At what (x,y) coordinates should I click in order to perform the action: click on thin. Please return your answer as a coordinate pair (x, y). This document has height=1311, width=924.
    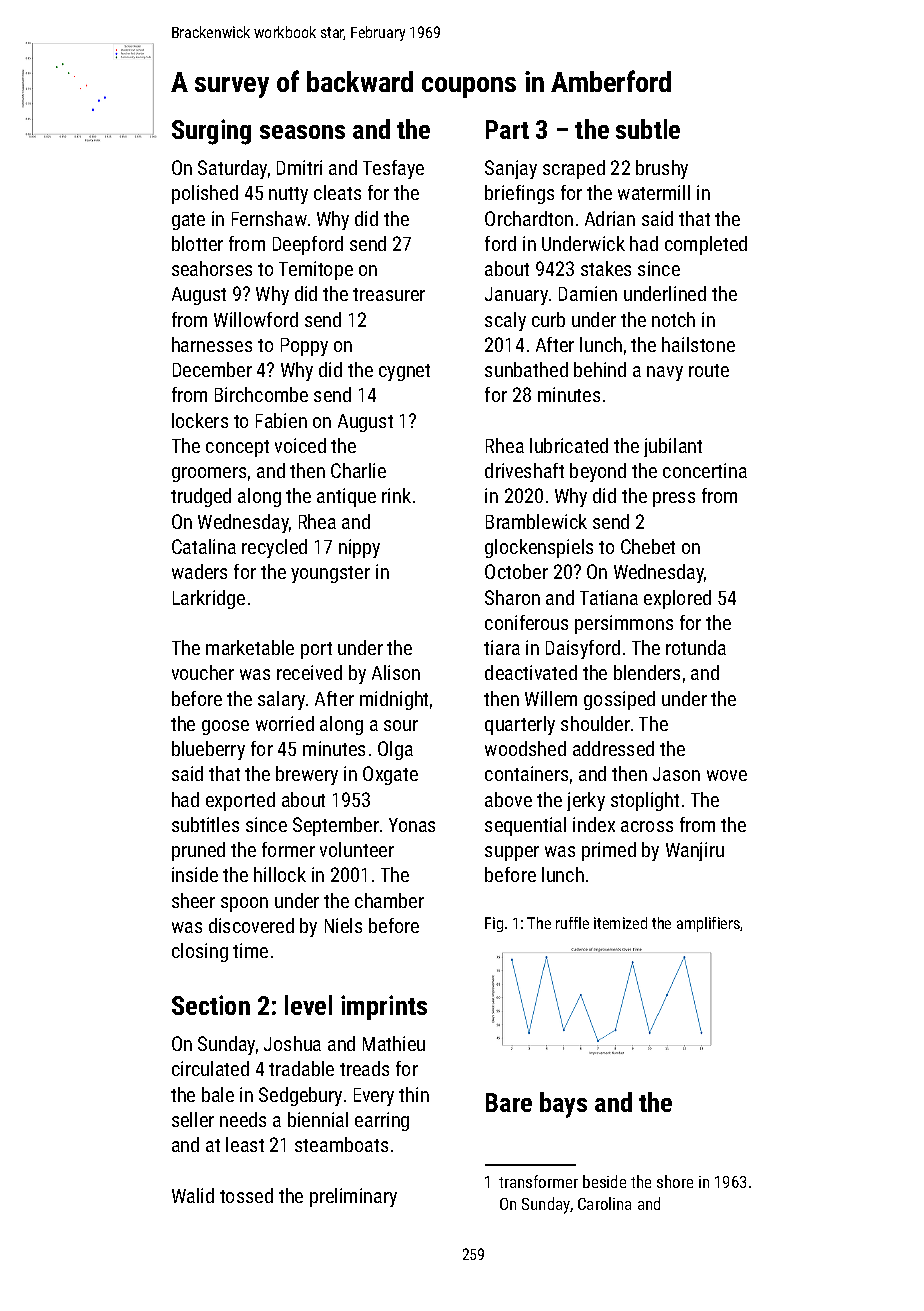
    Looking at the image, I should click on (414, 1094).
